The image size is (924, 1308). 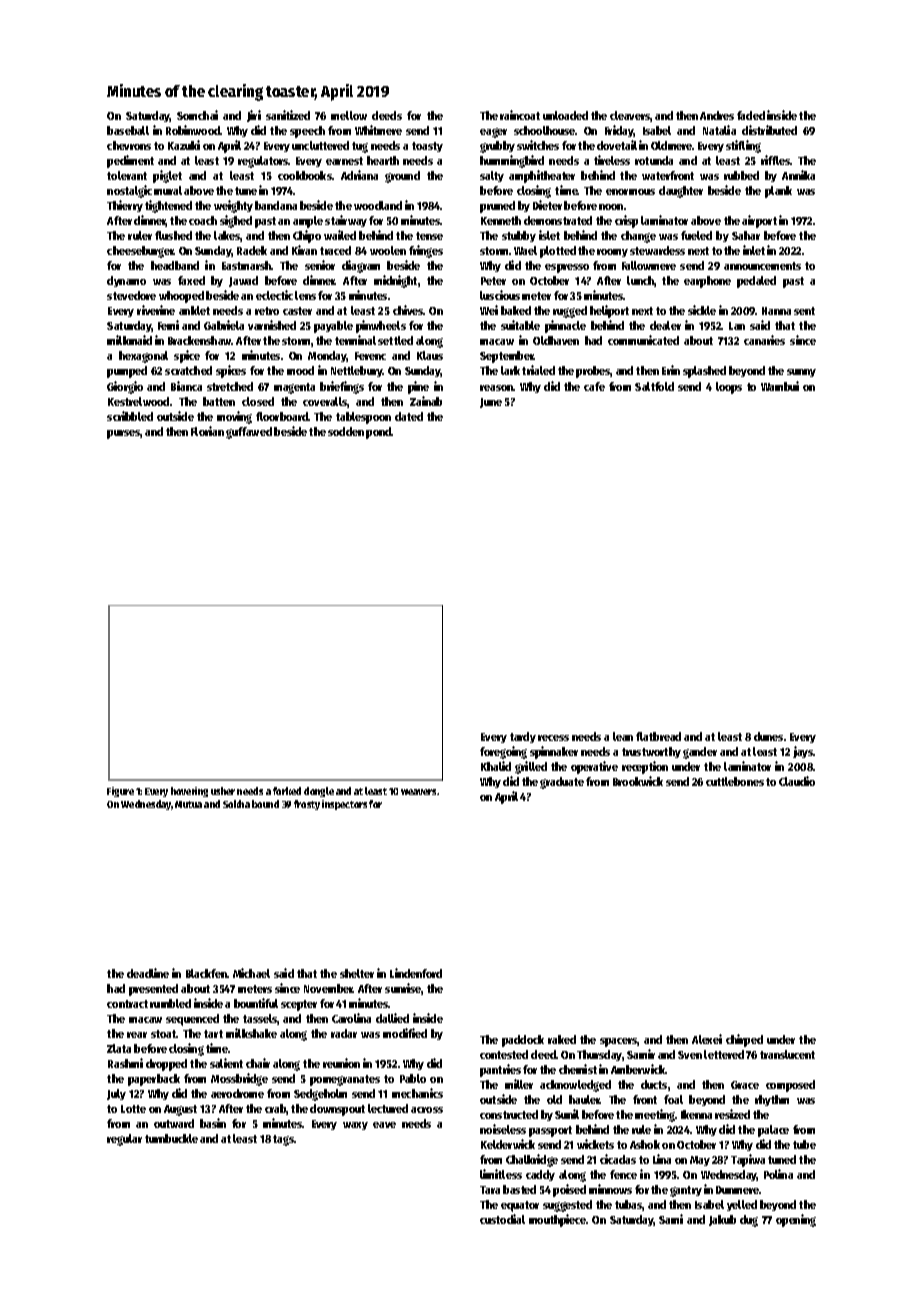 What do you see at coordinates (230, 386) in the page?
I see `stretched` at bounding box center [230, 386].
